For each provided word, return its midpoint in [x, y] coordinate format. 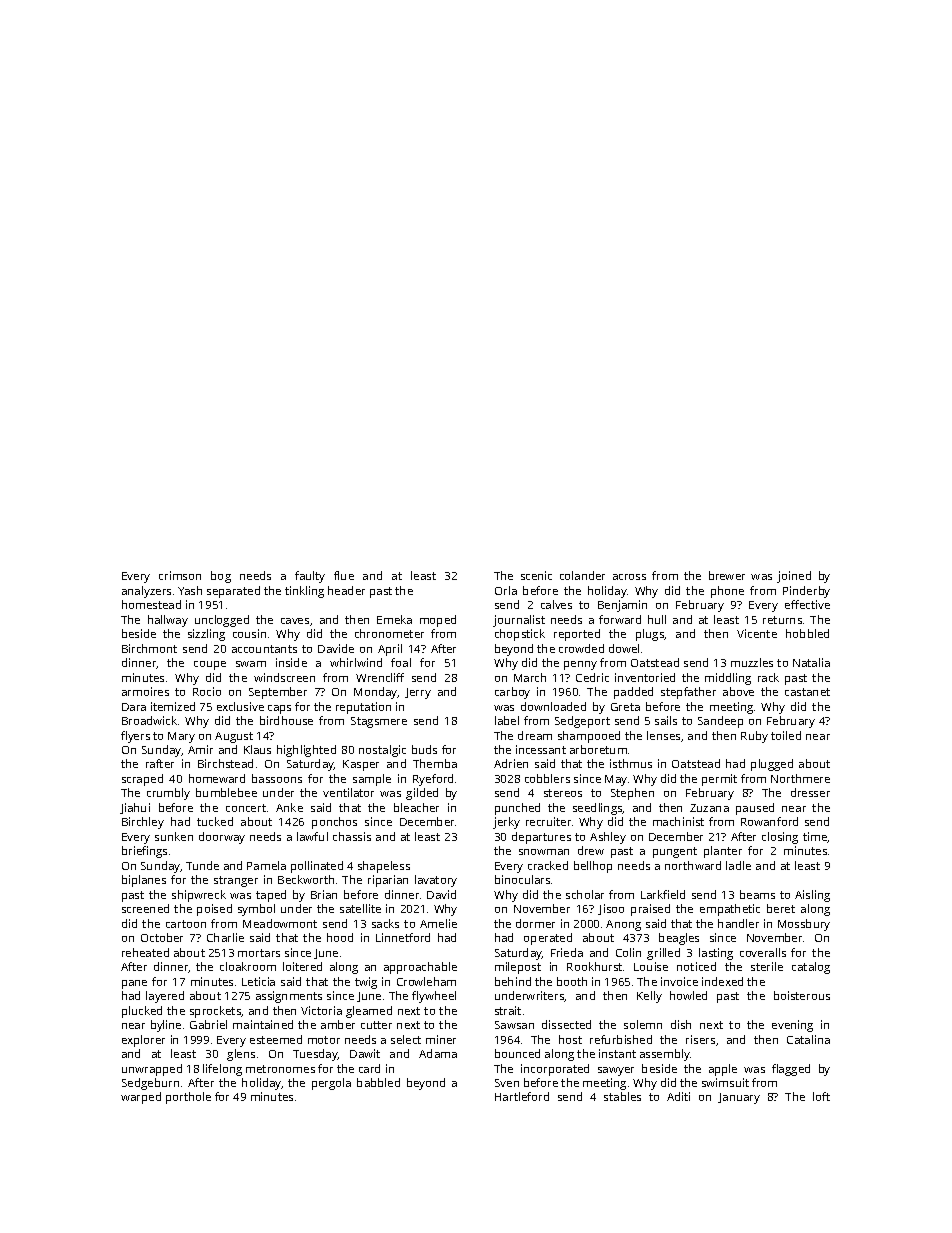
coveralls [763, 952]
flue [344, 575]
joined [794, 577]
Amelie [438, 923]
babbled [378, 1082]
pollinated [317, 867]
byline [166, 1026]
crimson [180, 575]
